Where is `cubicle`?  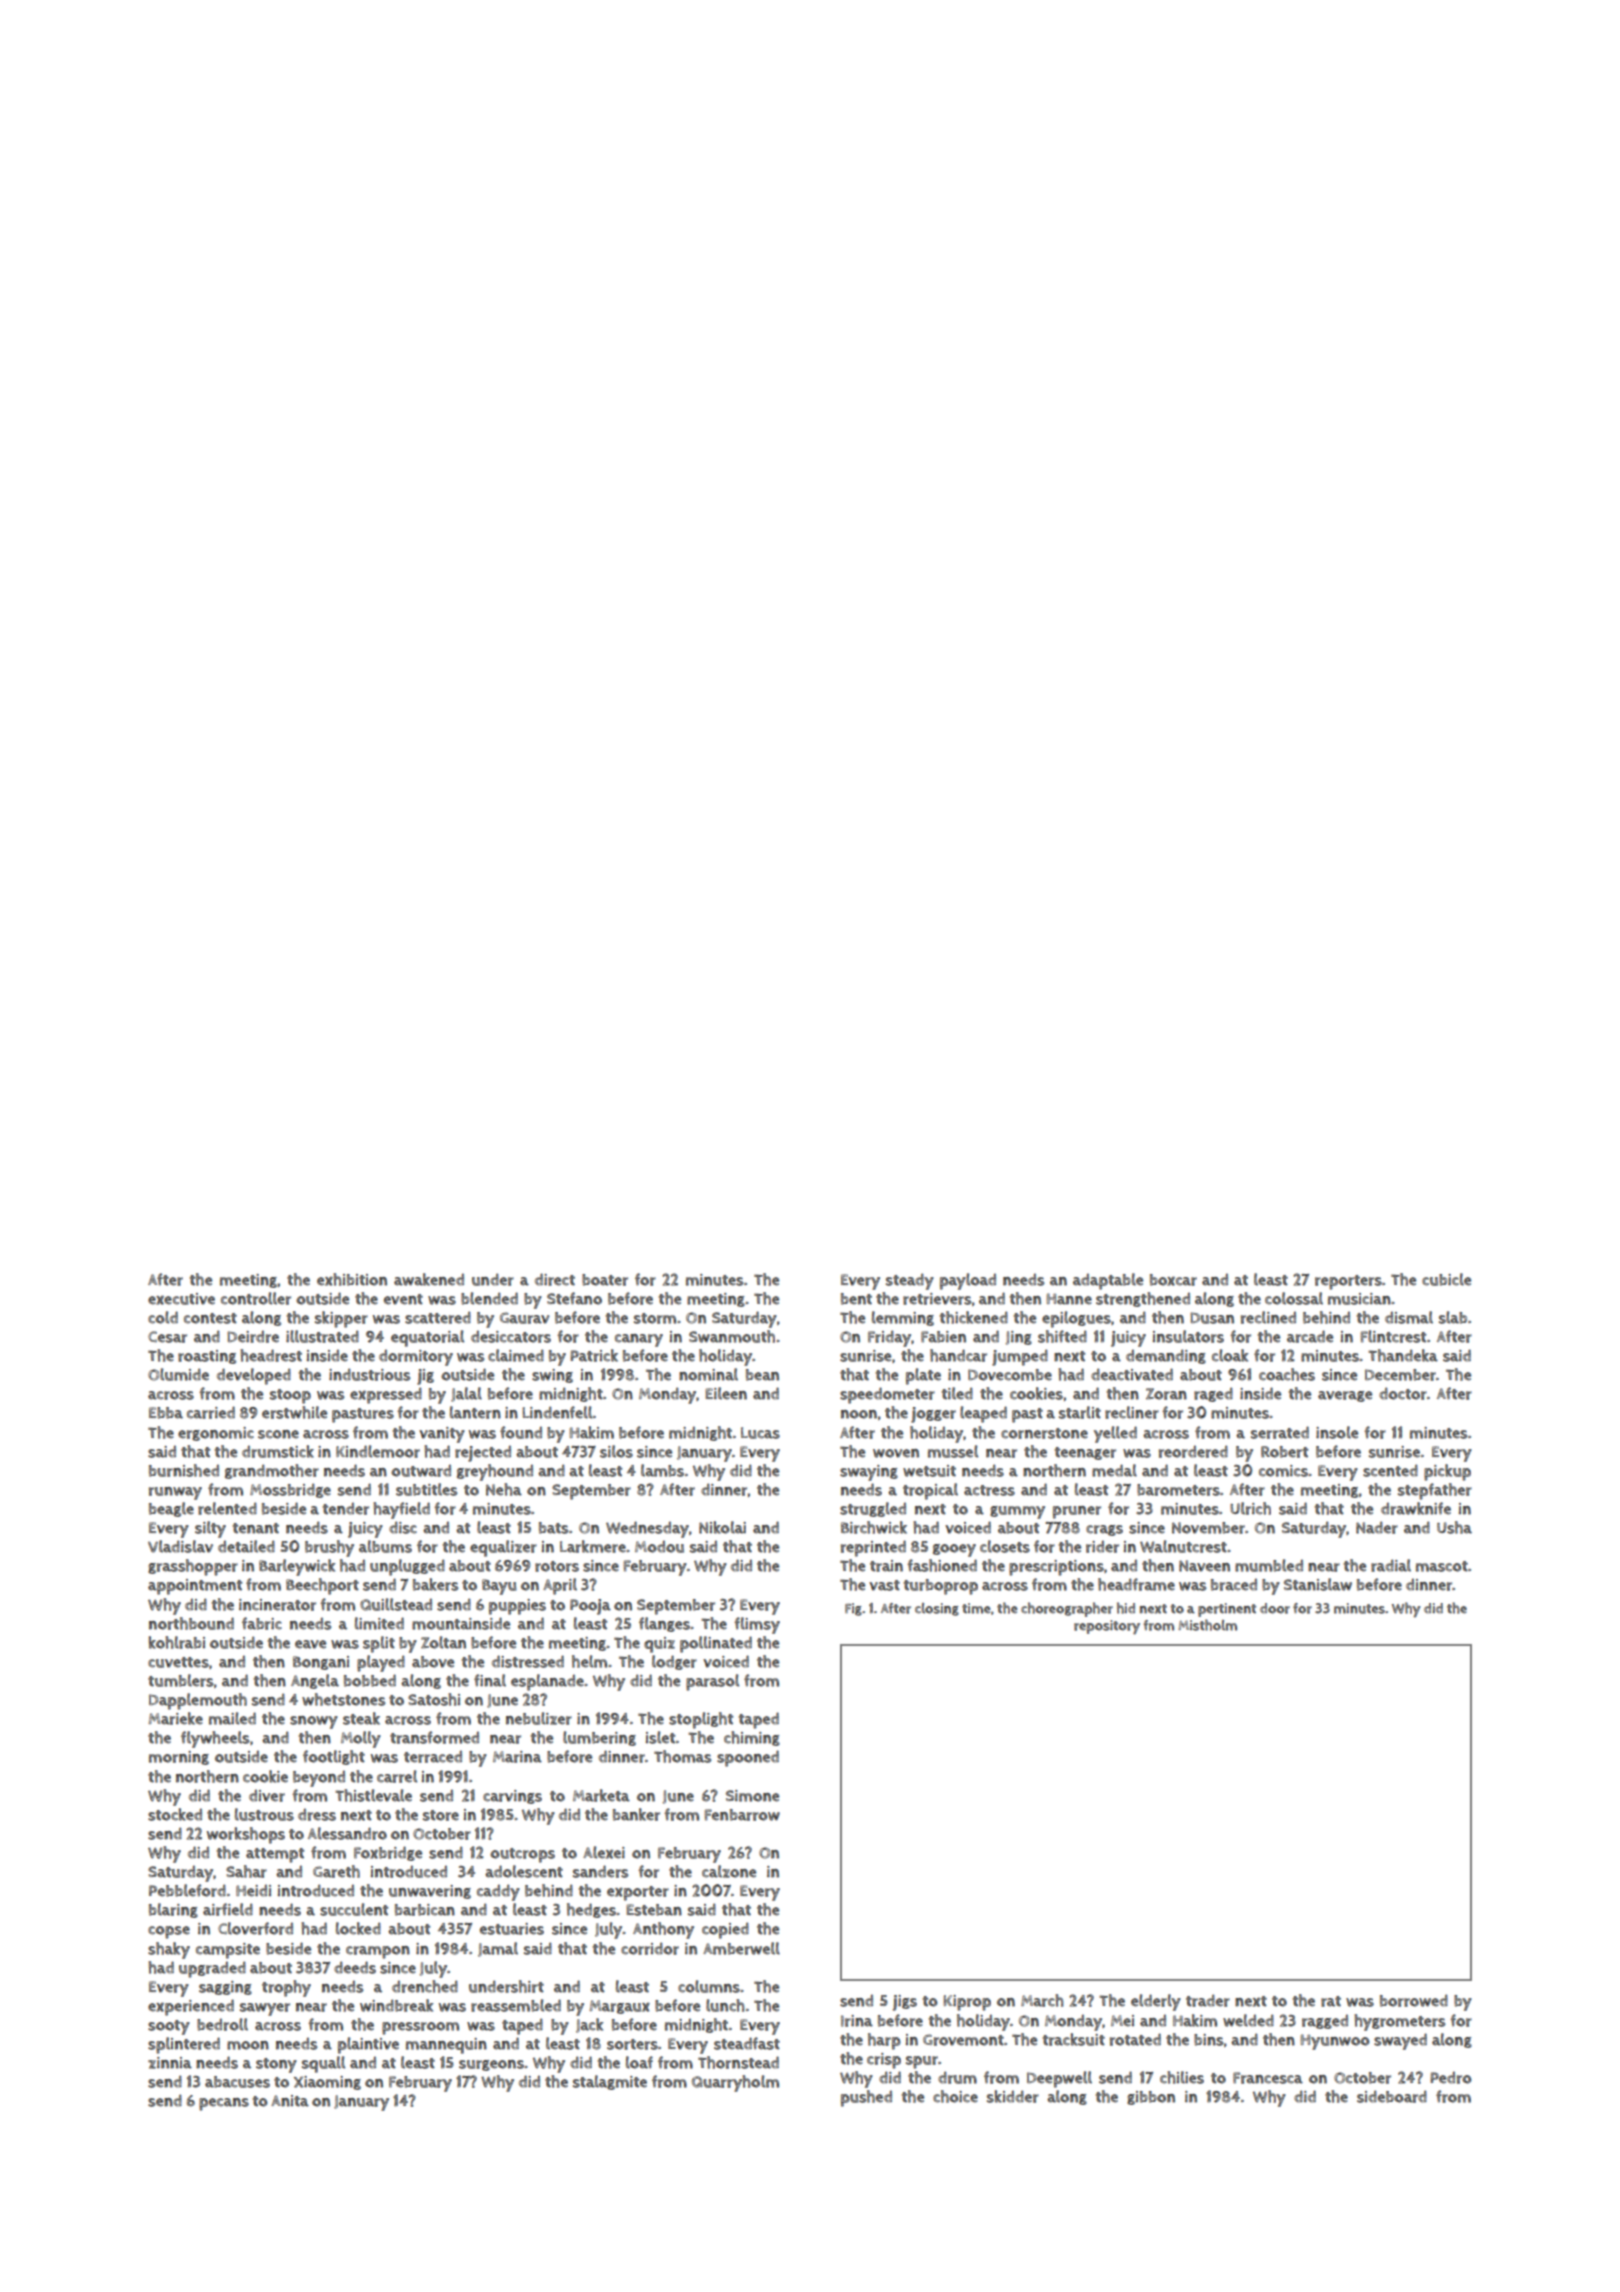 cubicle is located at coordinates (1446, 1279).
